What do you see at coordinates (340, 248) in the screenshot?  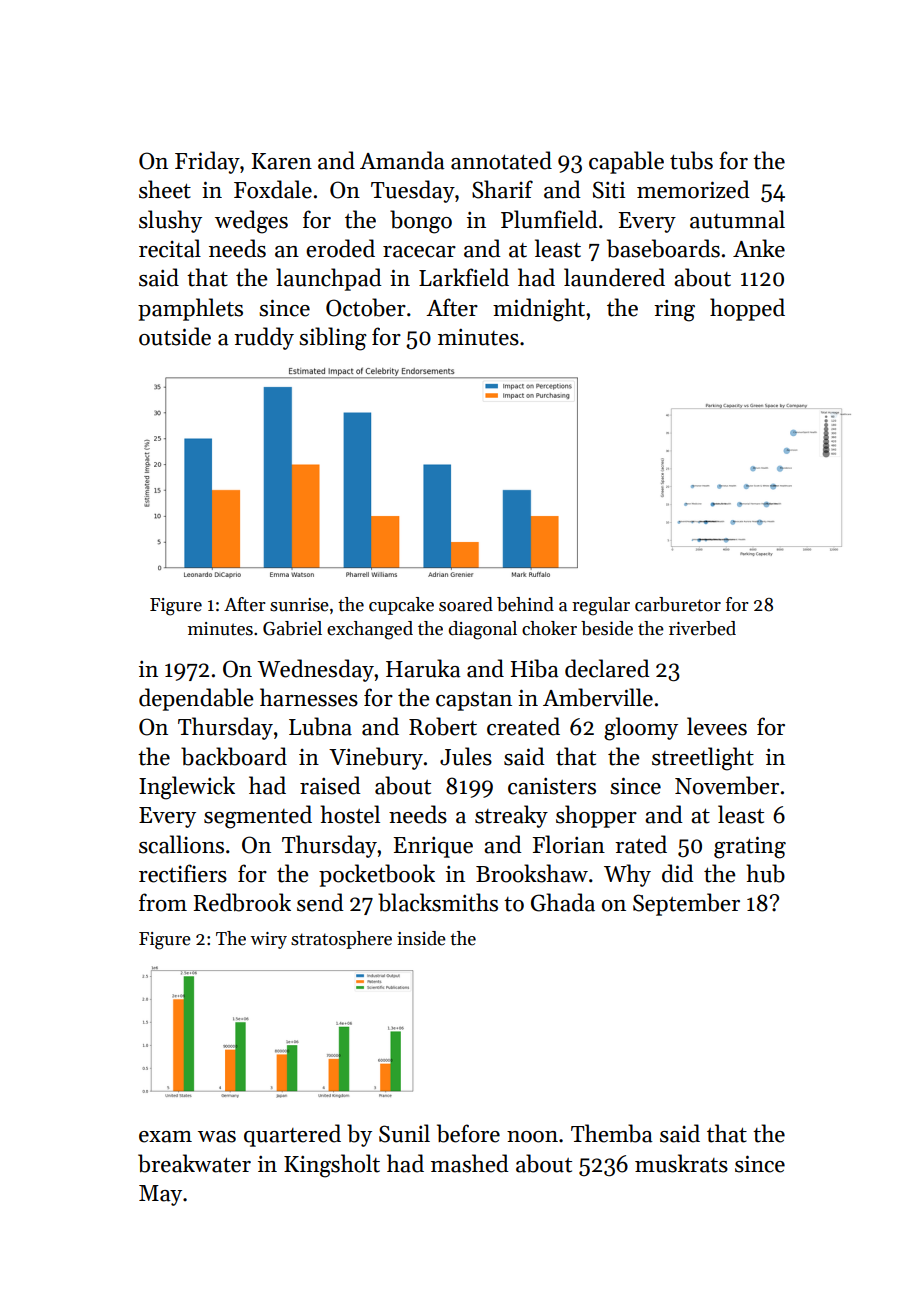 I see `eroded` at bounding box center [340, 248].
